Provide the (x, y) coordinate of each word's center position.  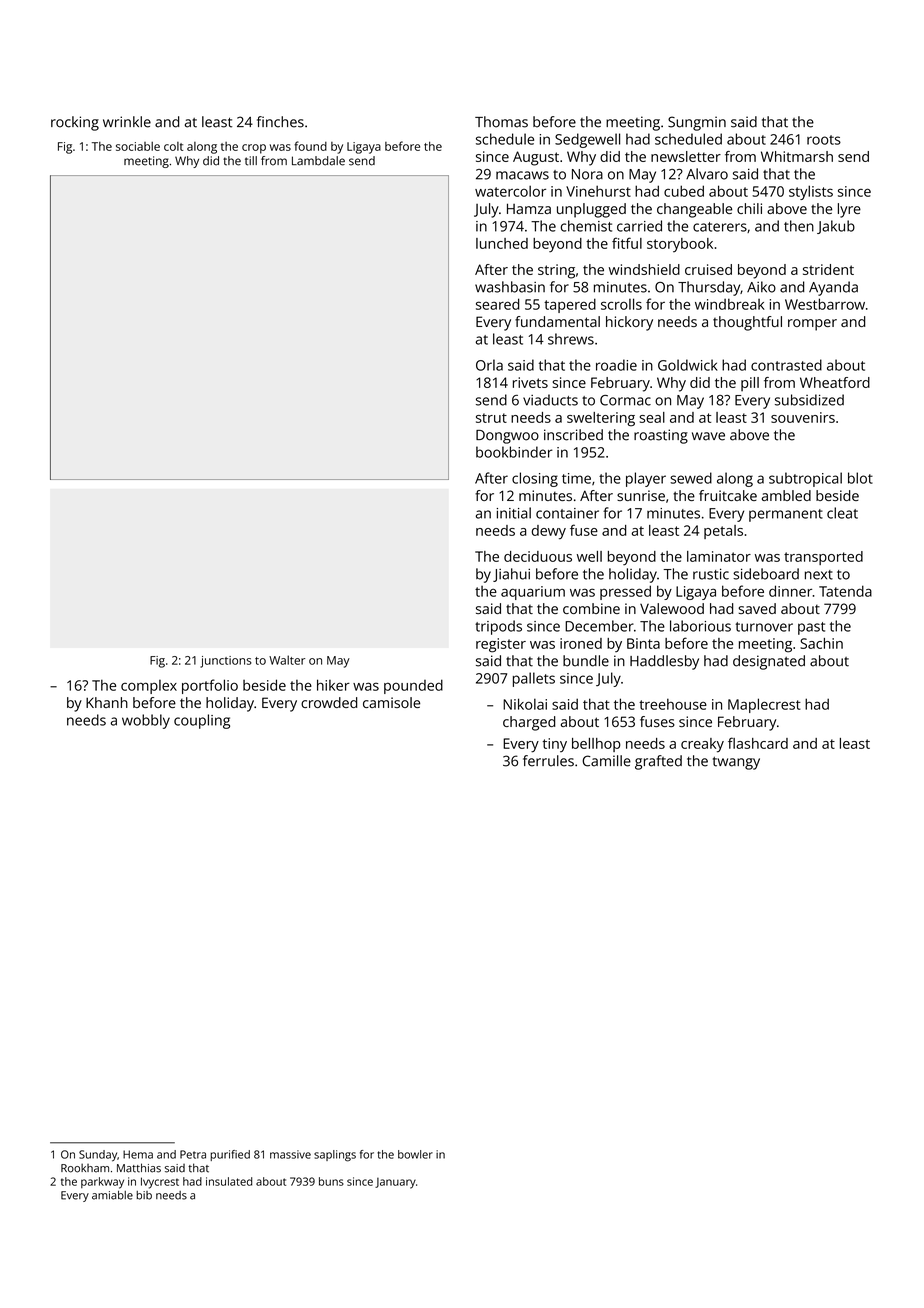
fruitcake (728, 495)
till (251, 161)
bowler (415, 1154)
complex (149, 687)
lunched (502, 243)
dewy (549, 532)
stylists (811, 192)
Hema (138, 1154)
